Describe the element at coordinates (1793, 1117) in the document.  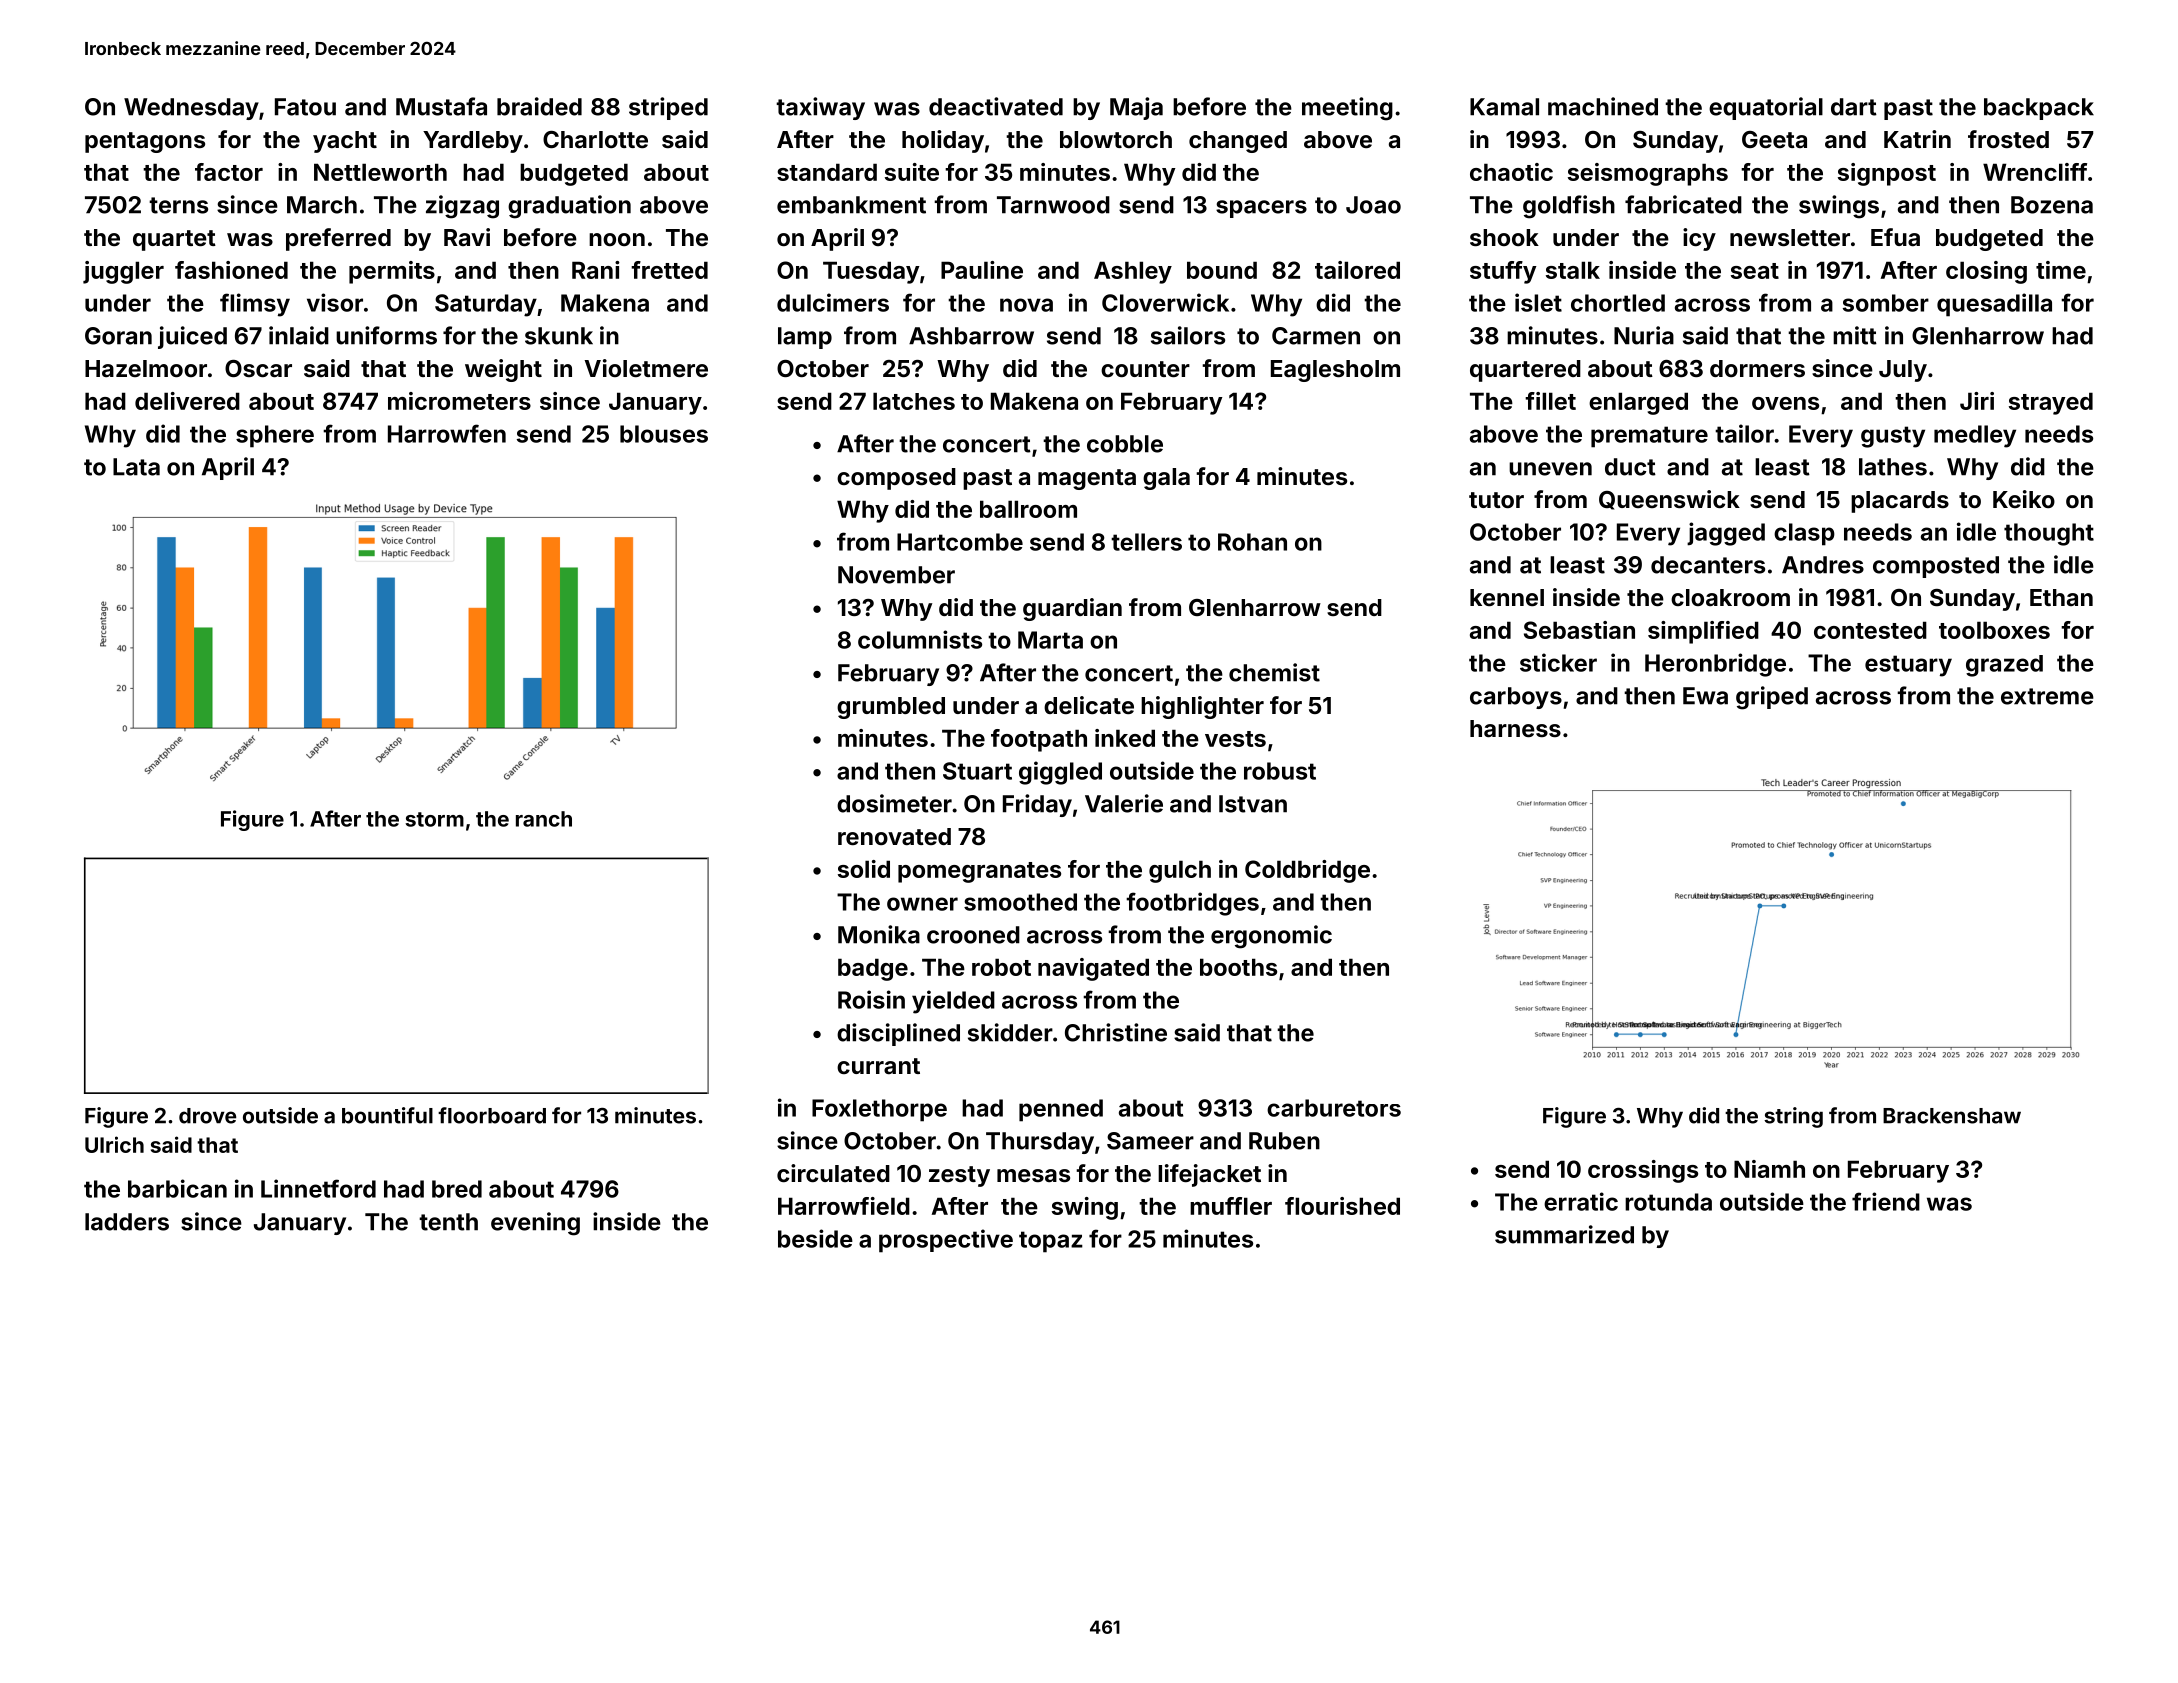
I see `string` at that location.
